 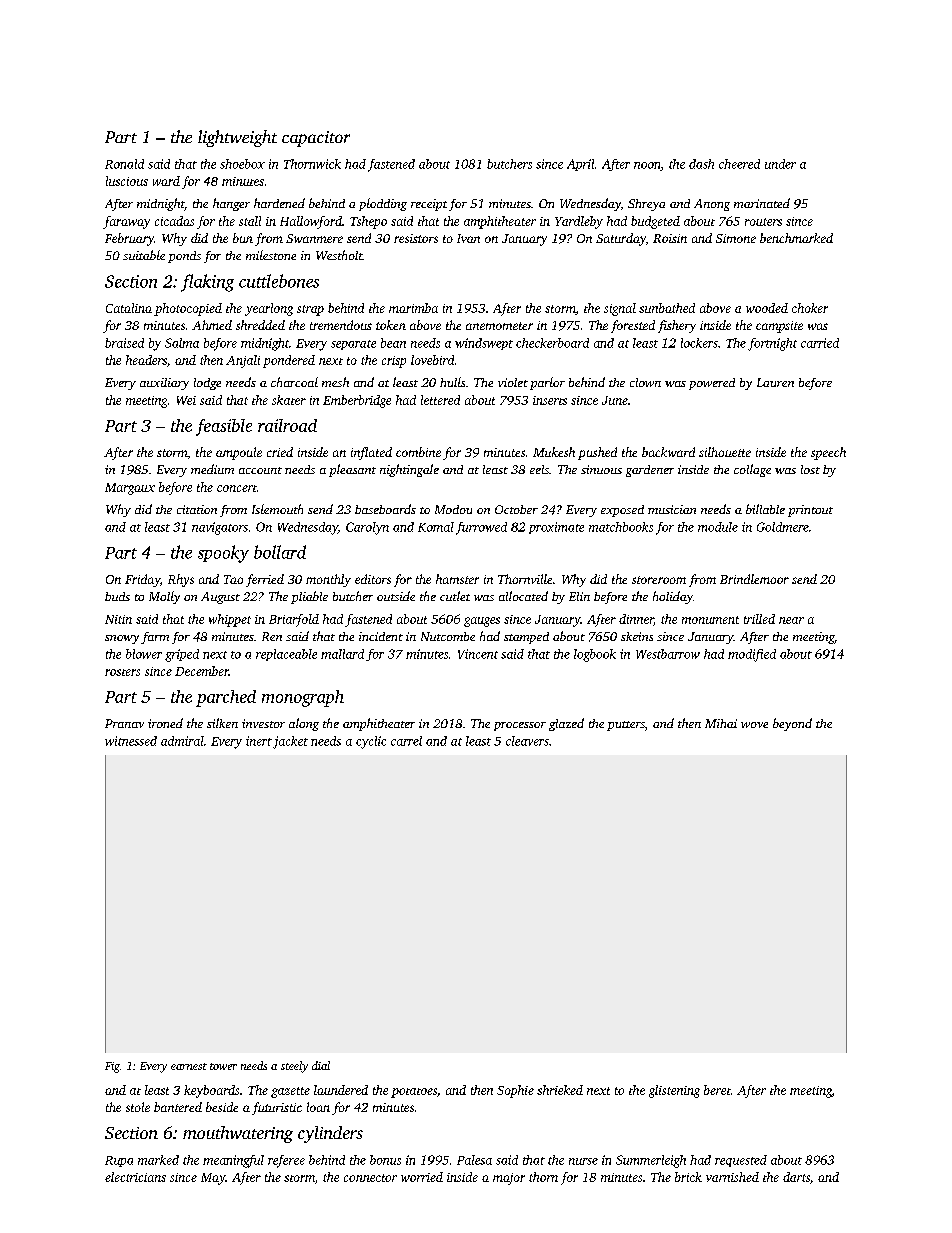 I want to click on Sophie, so click(x=515, y=1091).
